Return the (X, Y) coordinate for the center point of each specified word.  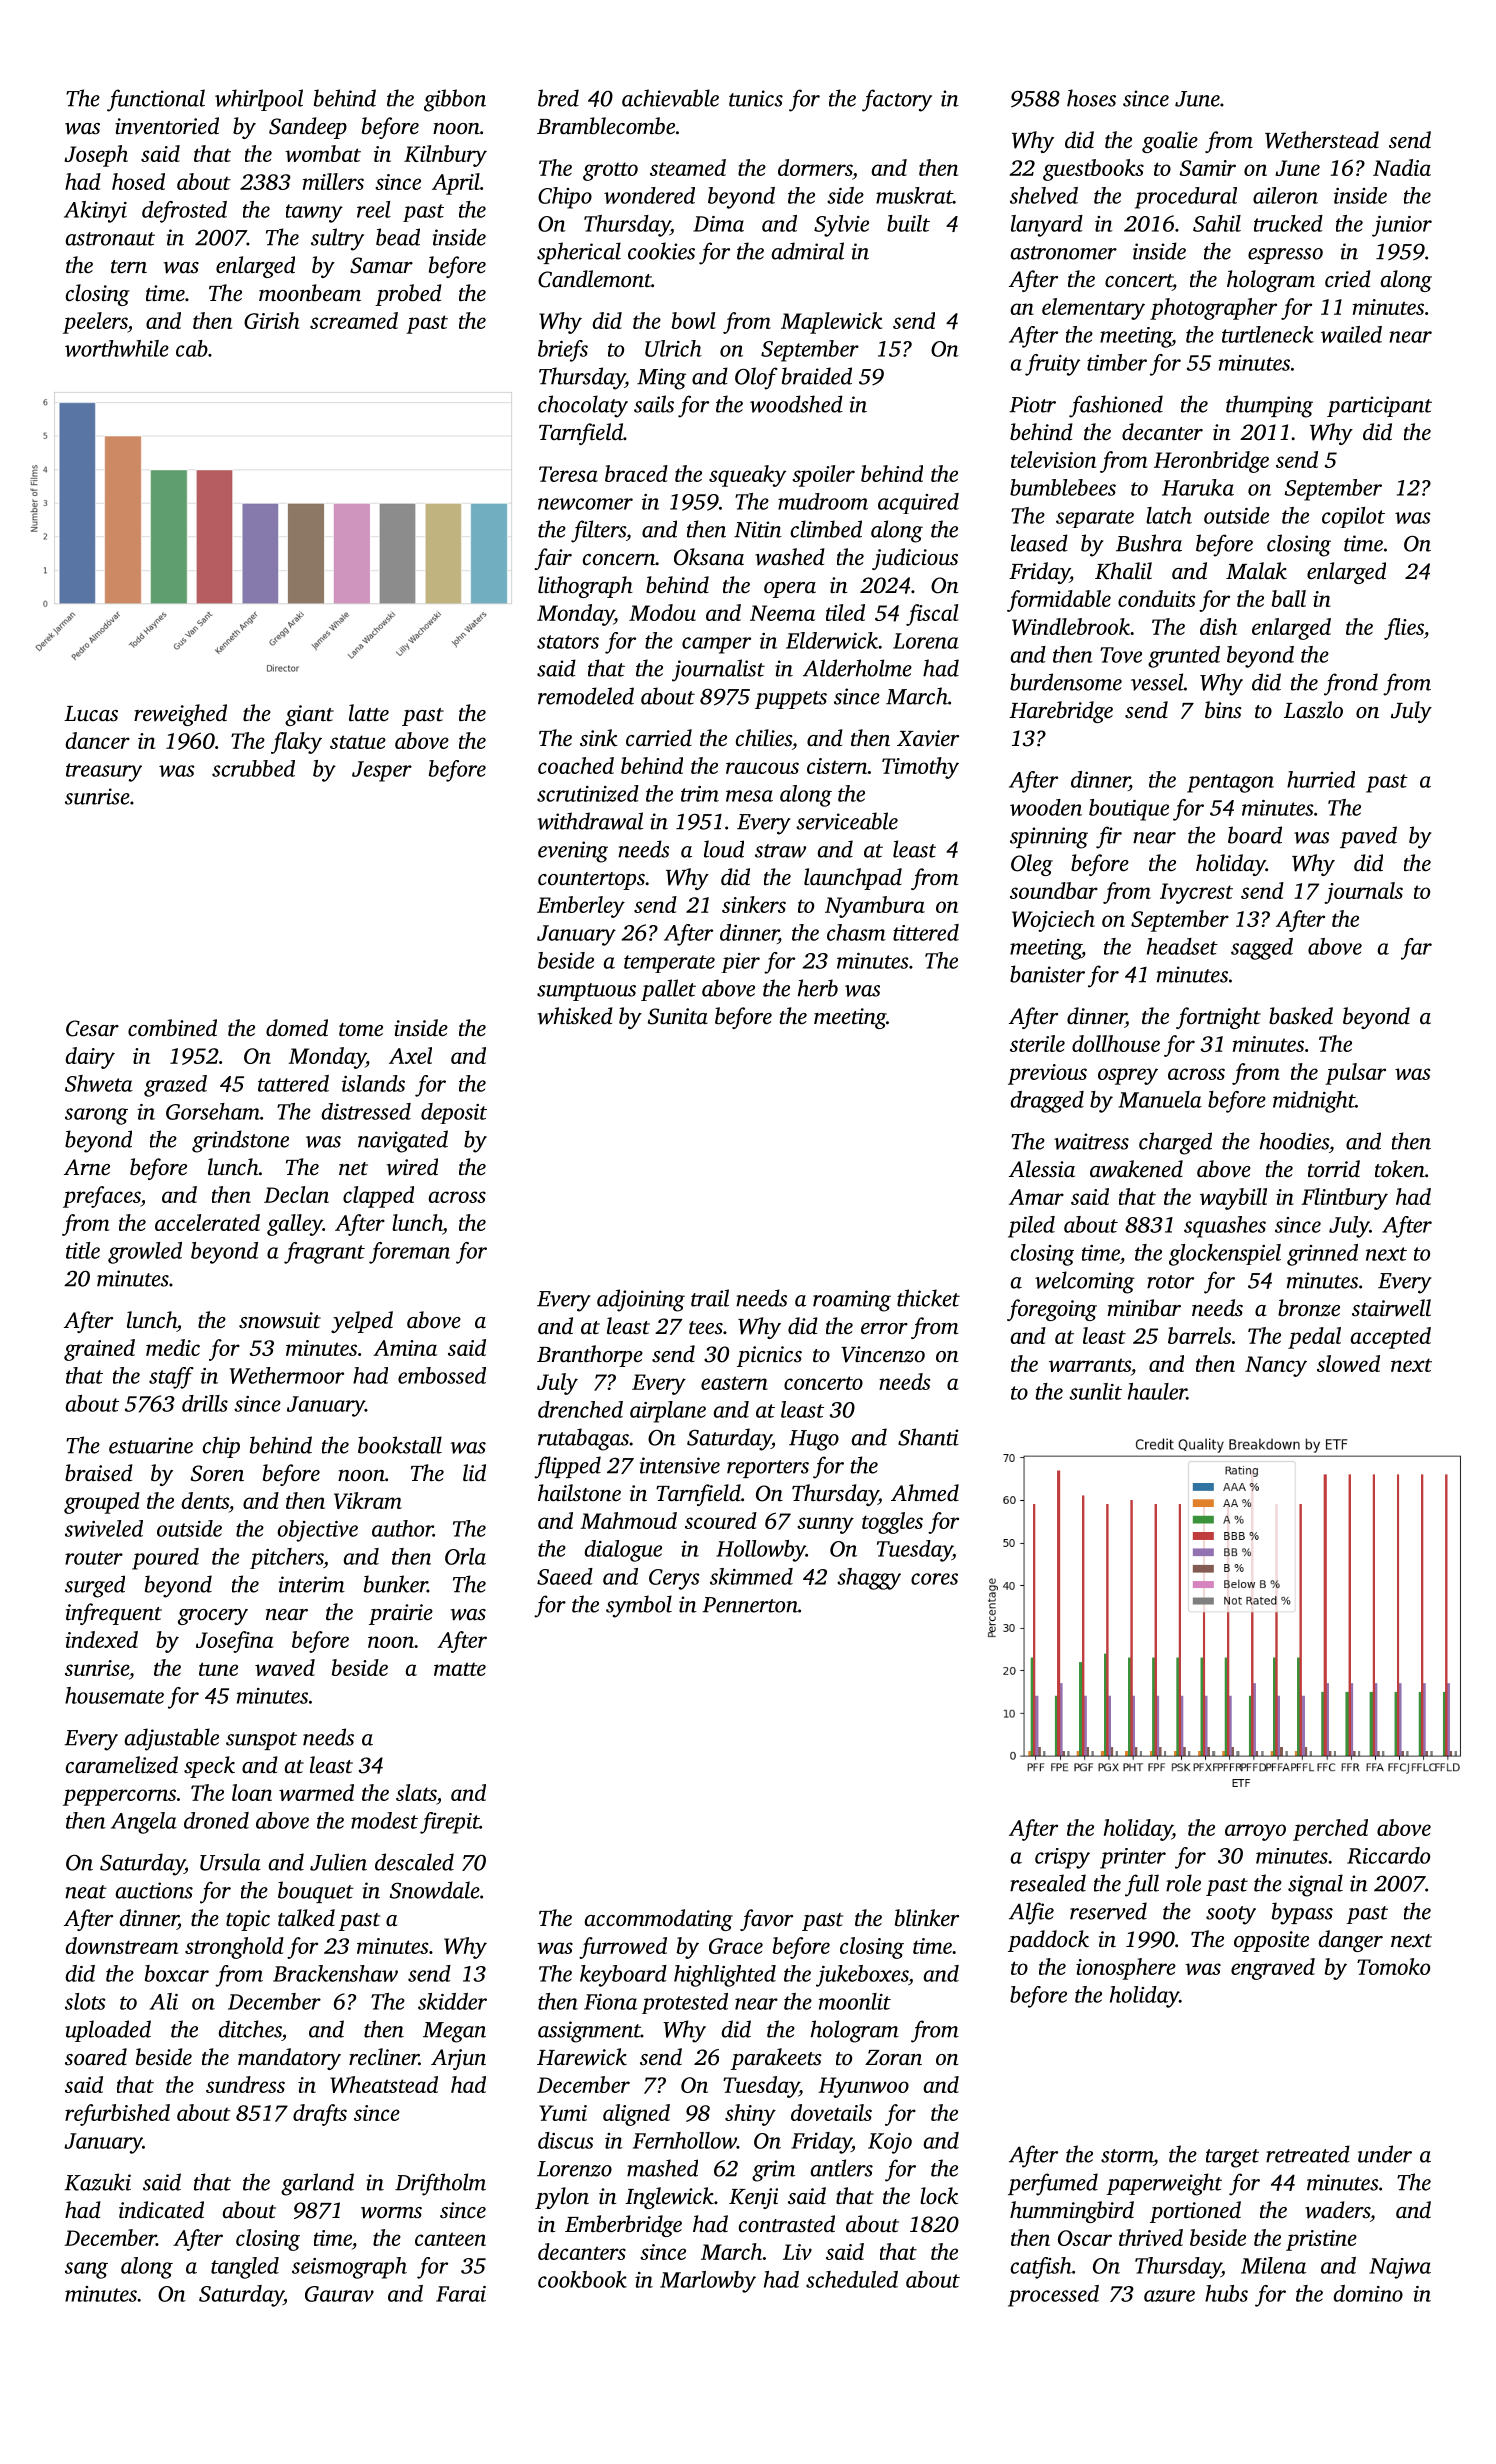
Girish (272, 320)
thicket (928, 1298)
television (1053, 459)
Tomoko (1393, 1966)
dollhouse (1116, 1043)
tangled (245, 2268)
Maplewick (831, 323)
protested (685, 2003)
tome (361, 1030)
